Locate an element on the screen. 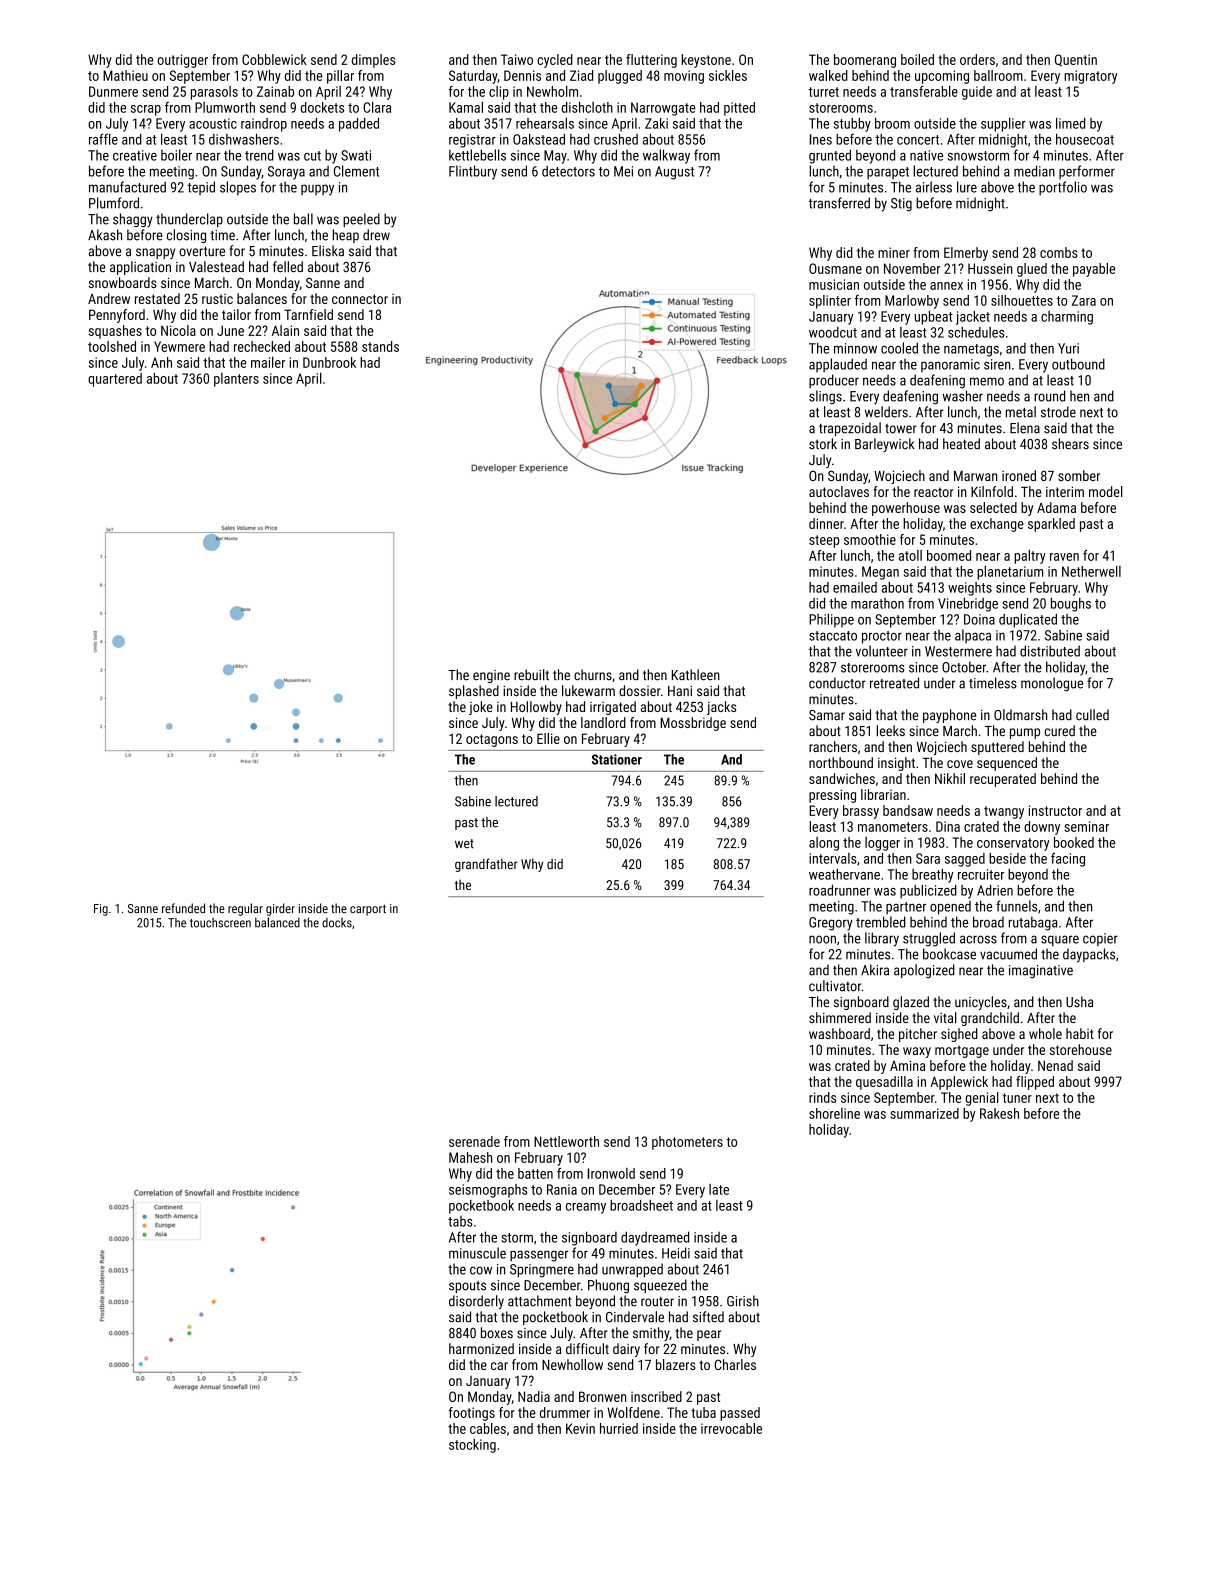 The width and height of the screenshot is (1212, 1569). planters is located at coordinates (236, 380).
